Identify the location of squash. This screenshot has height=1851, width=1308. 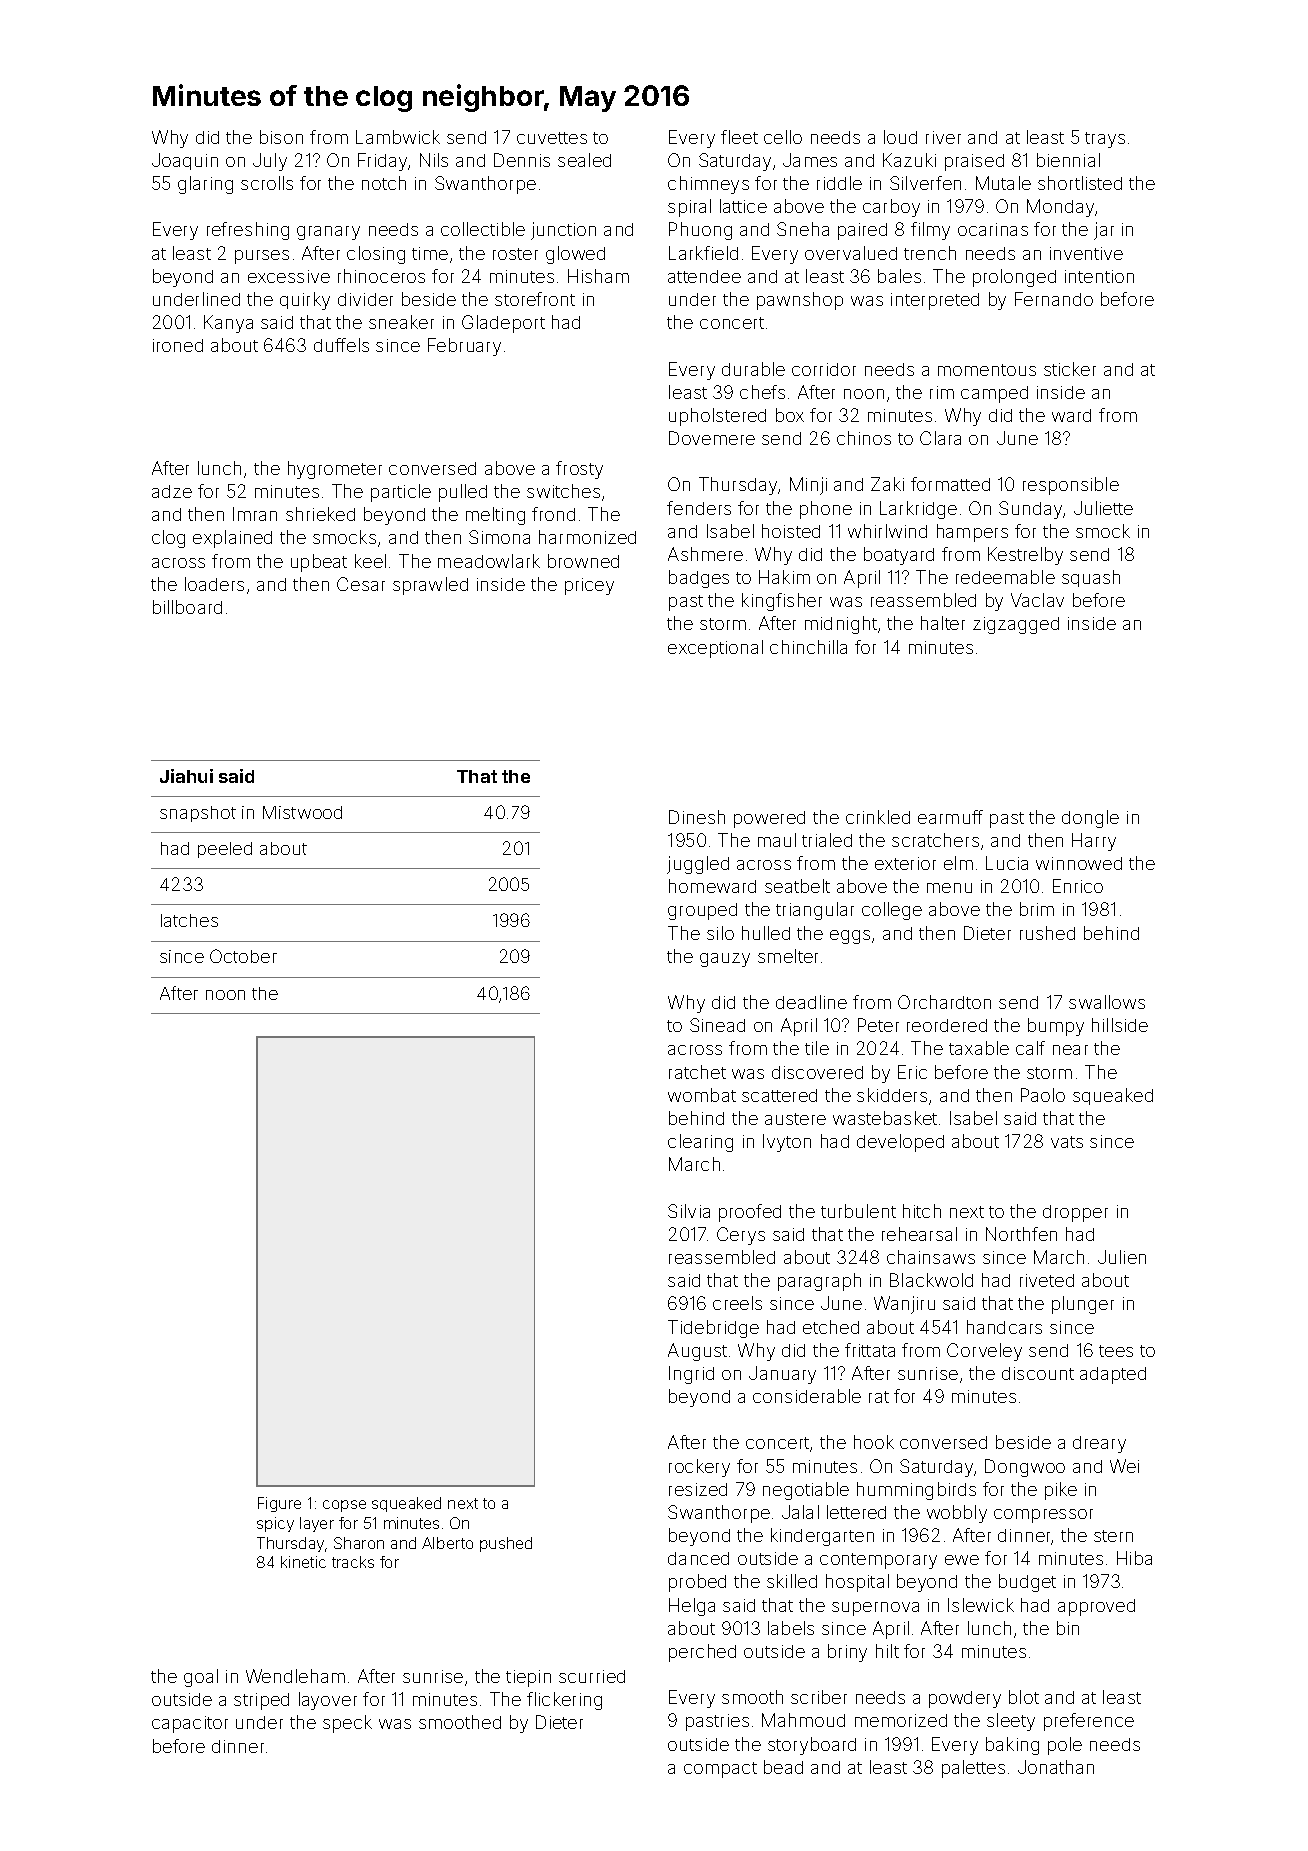
(1091, 578).
